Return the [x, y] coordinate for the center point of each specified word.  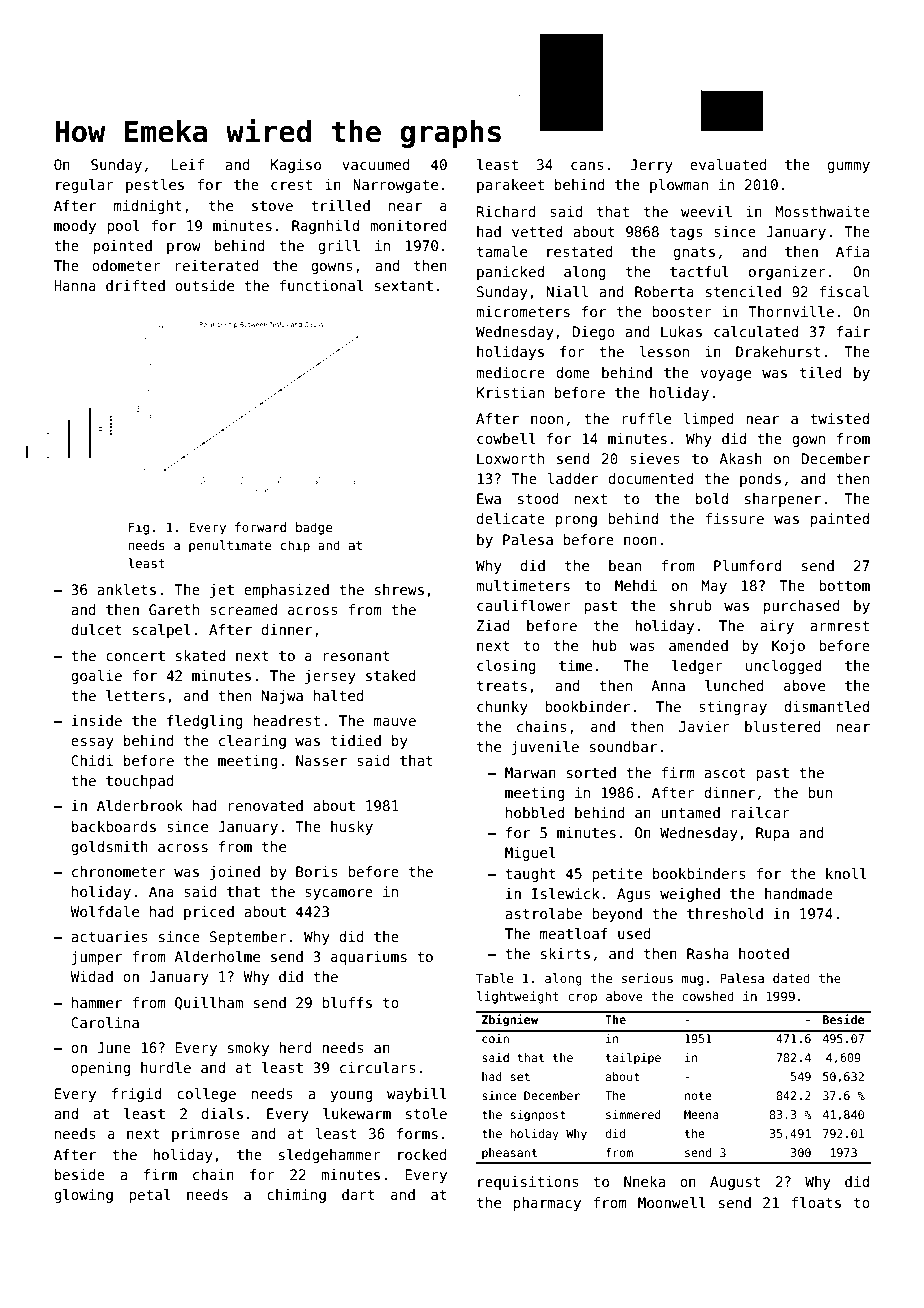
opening [100, 1069]
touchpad [140, 782]
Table [494, 978]
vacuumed [376, 164]
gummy [849, 167]
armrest [839, 626]
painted [840, 520]
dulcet [96, 629]
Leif [187, 164]
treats [502, 686]
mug [692, 981]
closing [506, 667]
